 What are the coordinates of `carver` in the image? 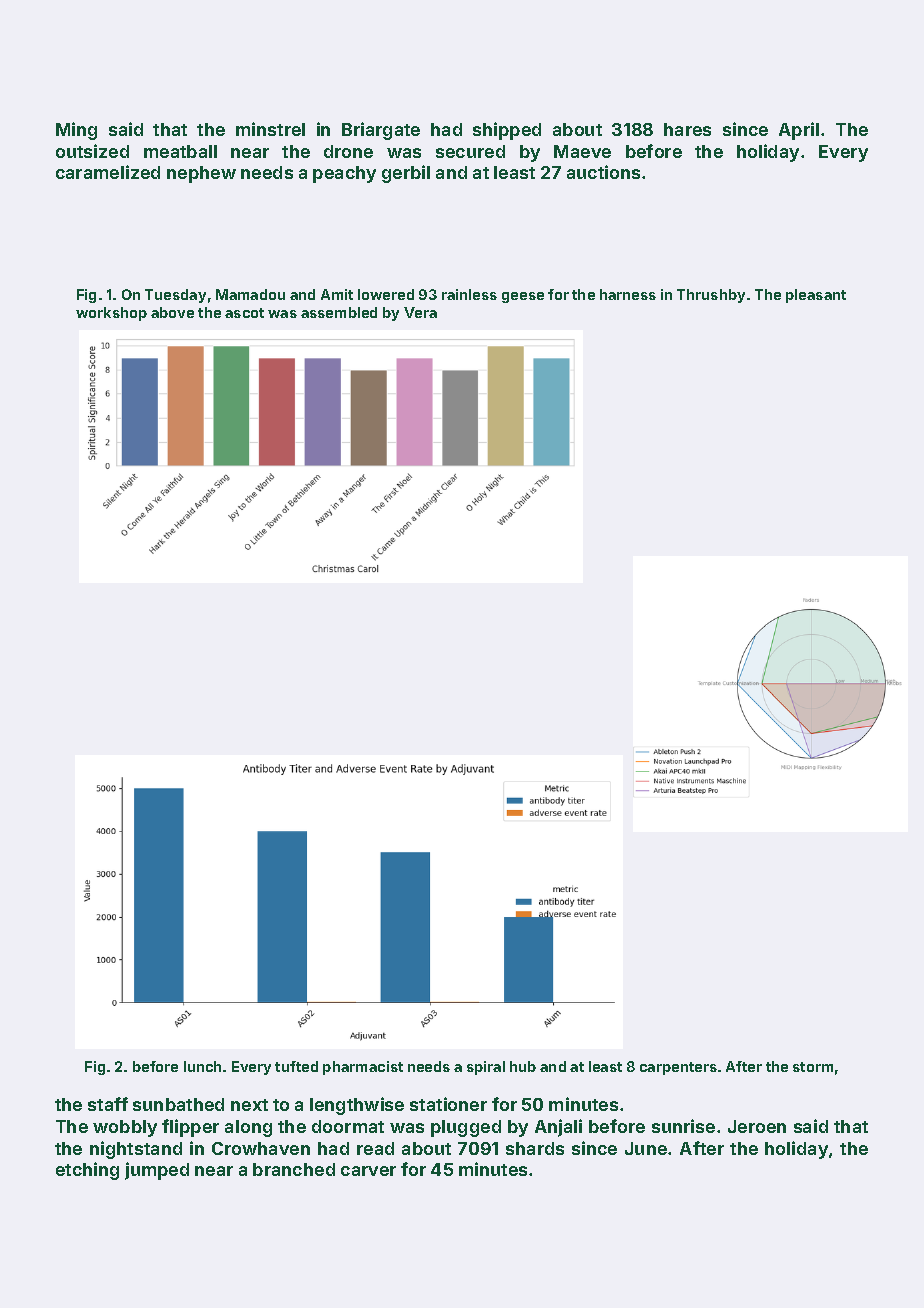 It's located at (368, 1171).
